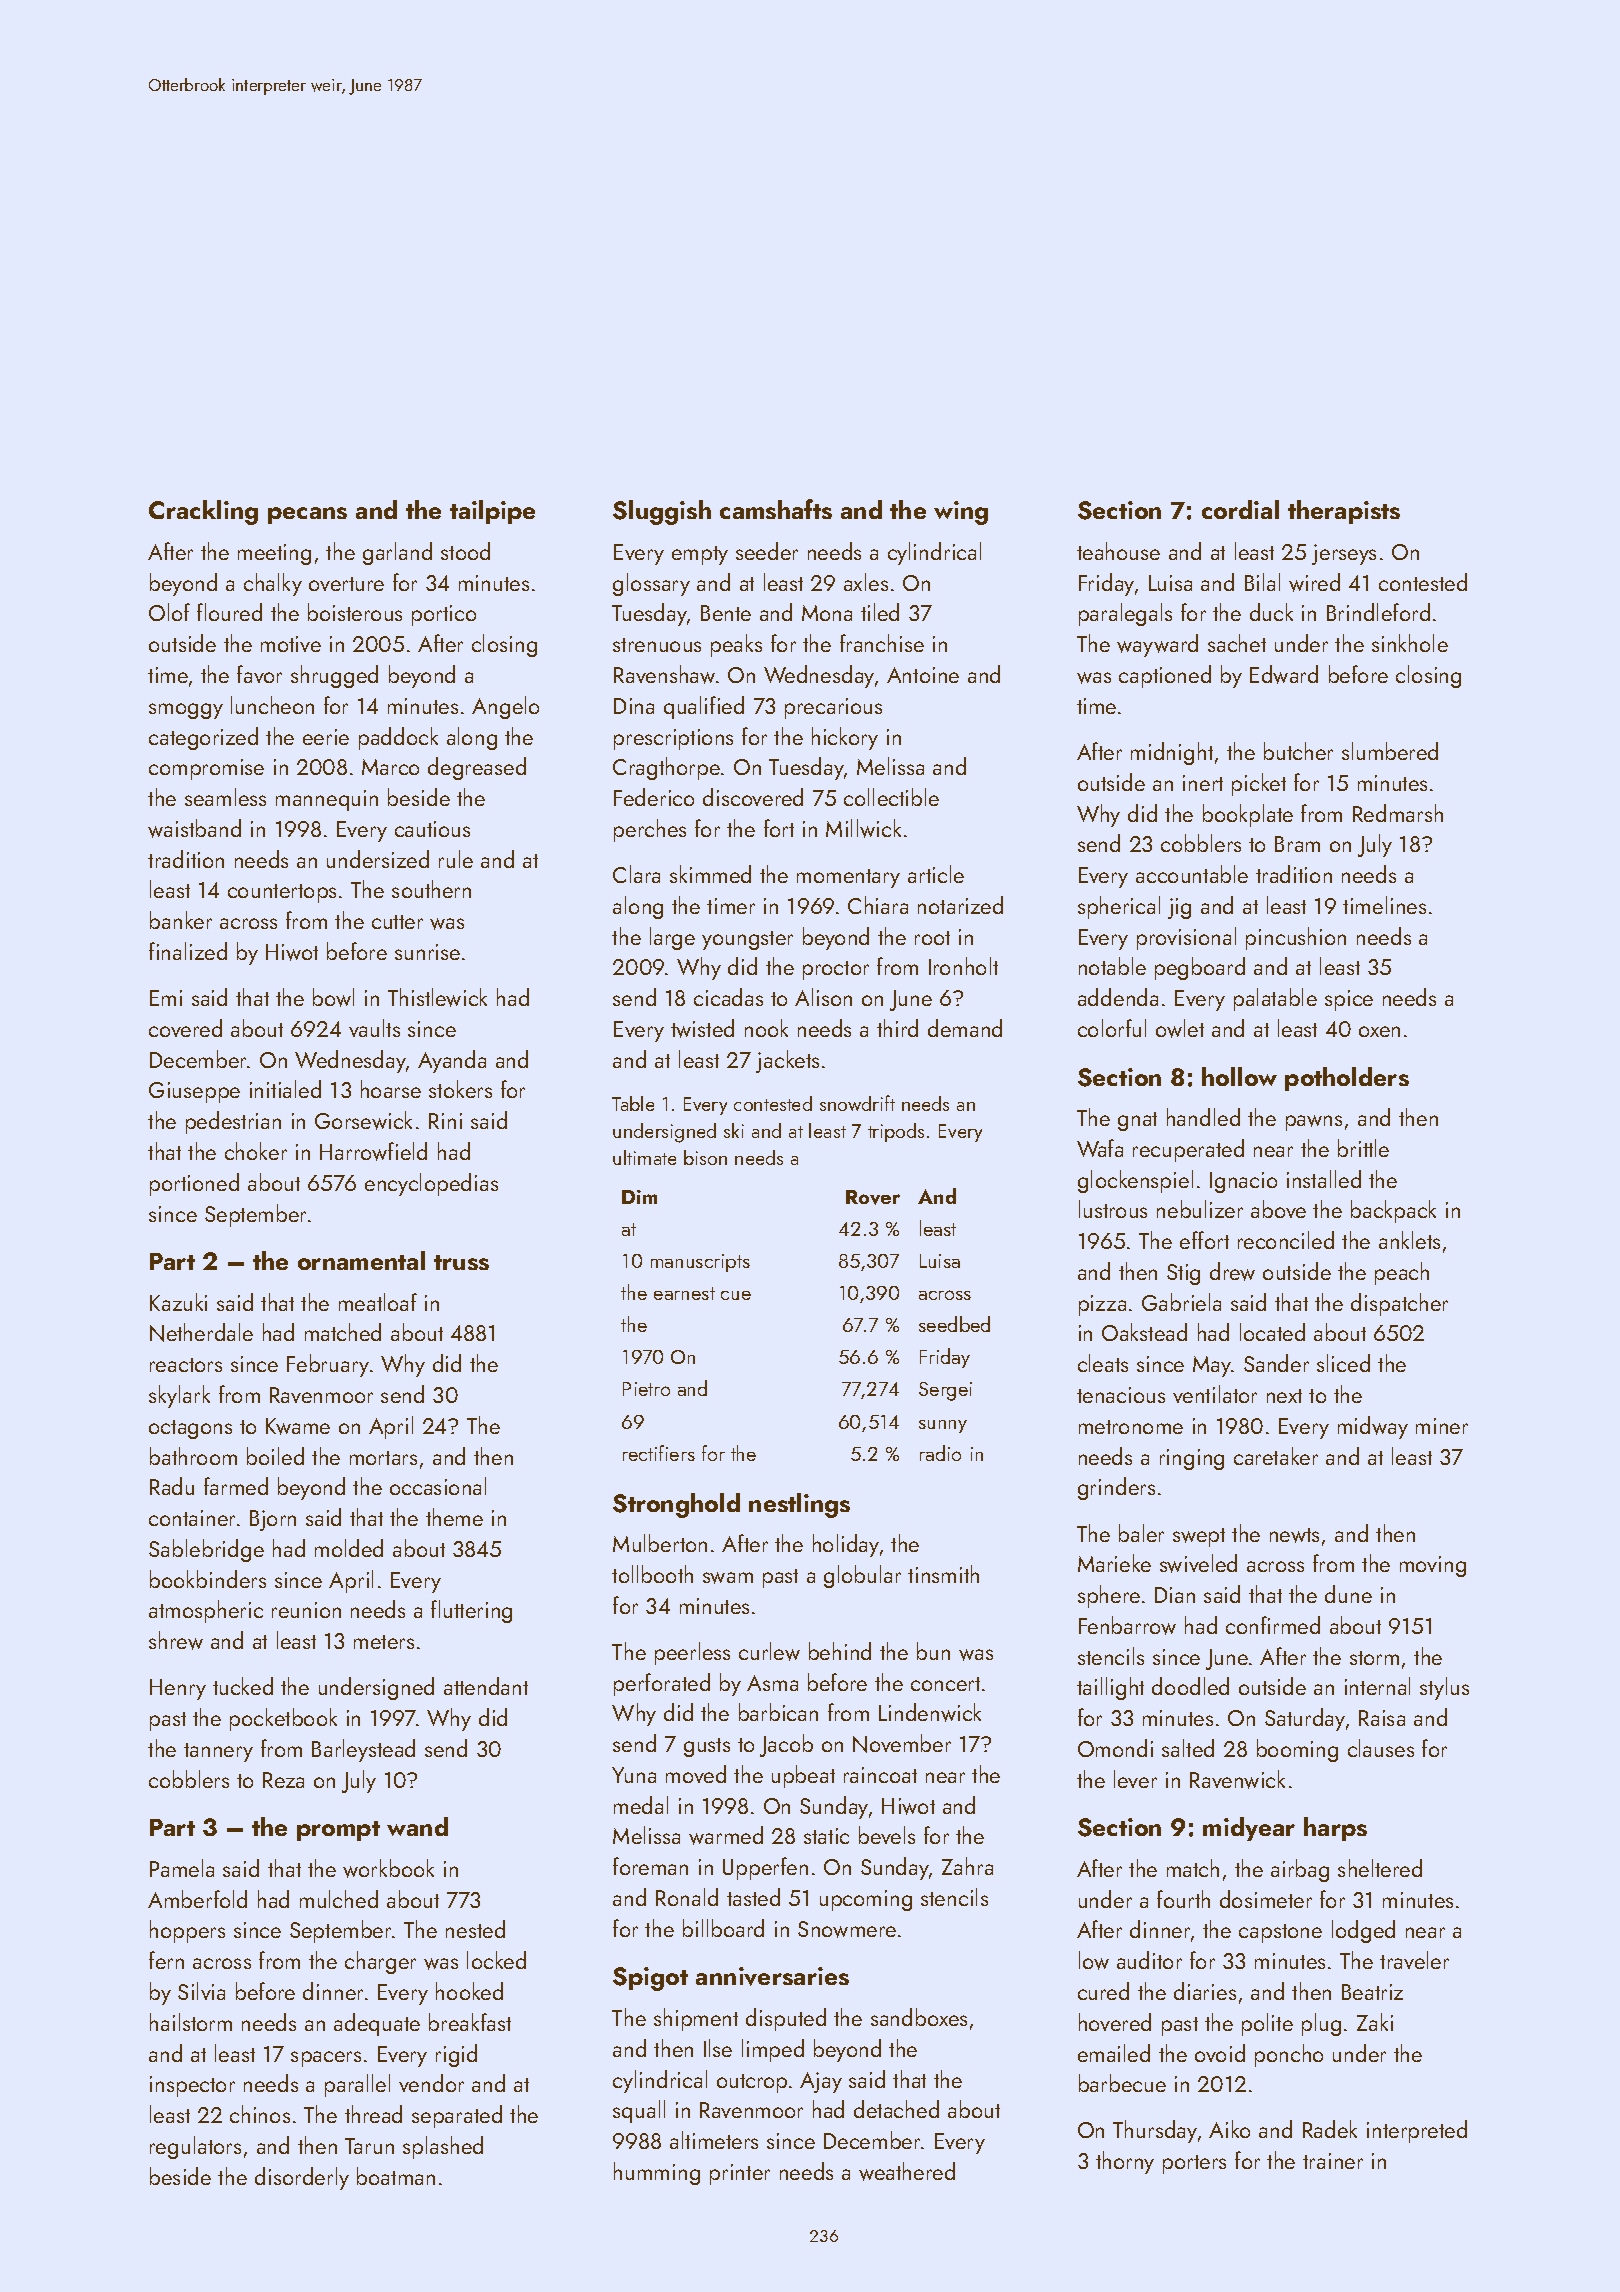 This screenshot has width=1620, height=2292. I want to click on initialed, so click(285, 1089).
